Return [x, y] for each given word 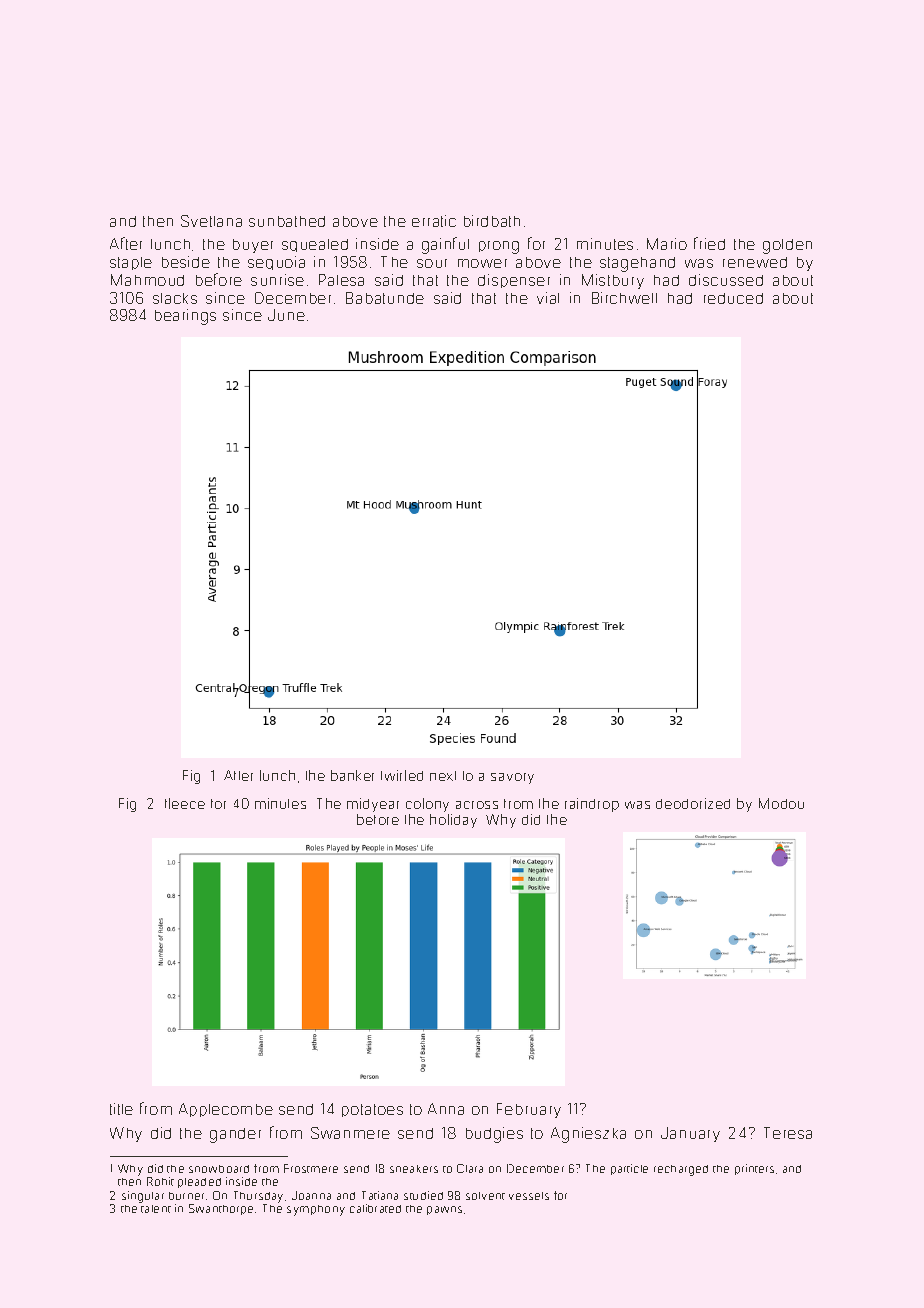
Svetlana [211, 221]
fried [709, 243]
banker [352, 775]
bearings [185, 317]
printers [754, 1169]
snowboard [219, 1169]
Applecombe [226, 1110]
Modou [781, 803]
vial [548, 298]
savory [512, 778]
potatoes [372, 1110]
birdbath [492, 221]
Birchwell [624, 298]
